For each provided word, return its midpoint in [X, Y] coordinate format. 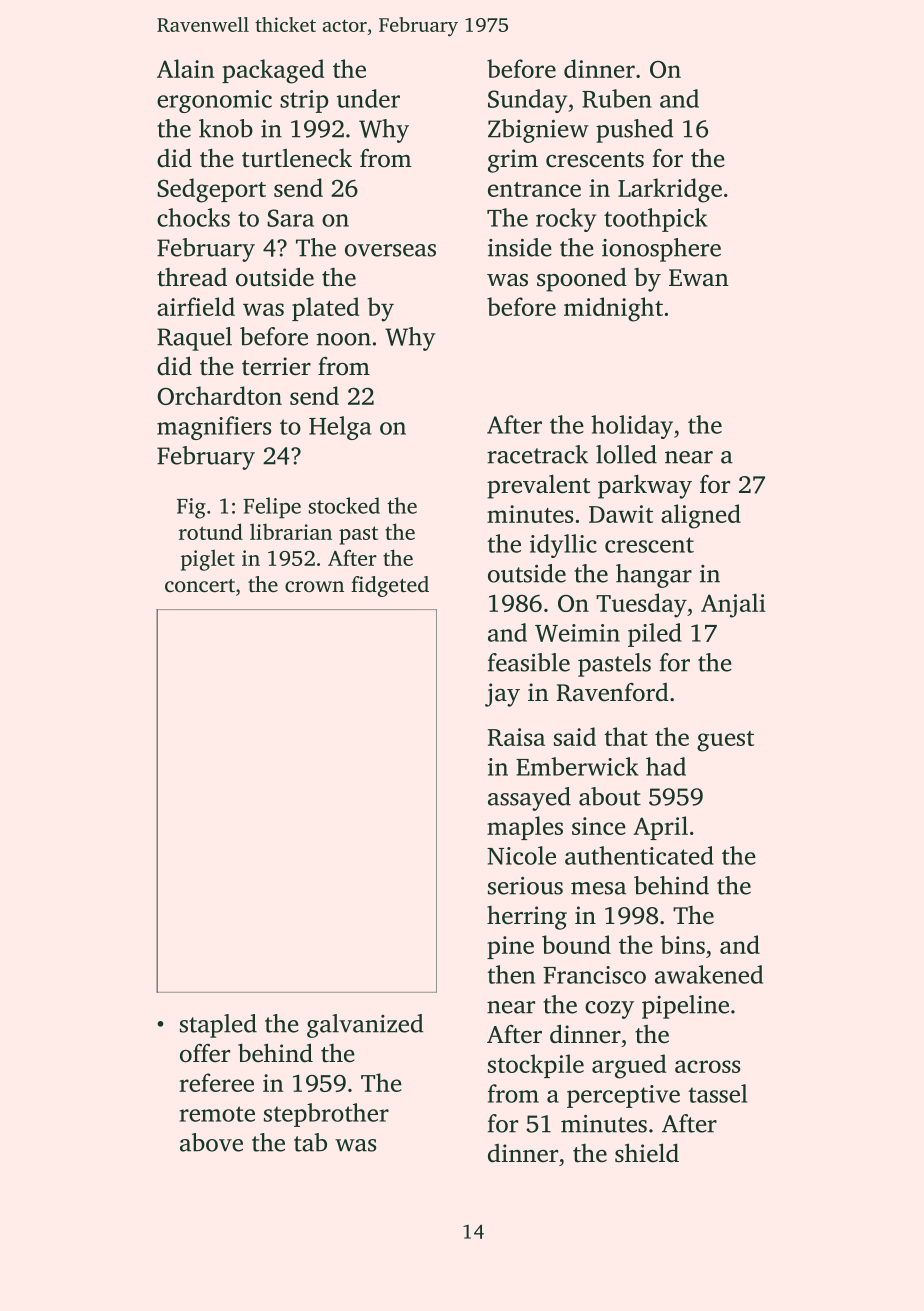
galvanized [365, 1026]
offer [205, 1053]
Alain [185, 68]
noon [344, 339]
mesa [598, 888]
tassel [717, 1093]
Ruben [617, 98]
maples [525, 828]
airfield [196, 306]
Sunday [527, 101]
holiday [632, 427]
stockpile [536, 1066]
